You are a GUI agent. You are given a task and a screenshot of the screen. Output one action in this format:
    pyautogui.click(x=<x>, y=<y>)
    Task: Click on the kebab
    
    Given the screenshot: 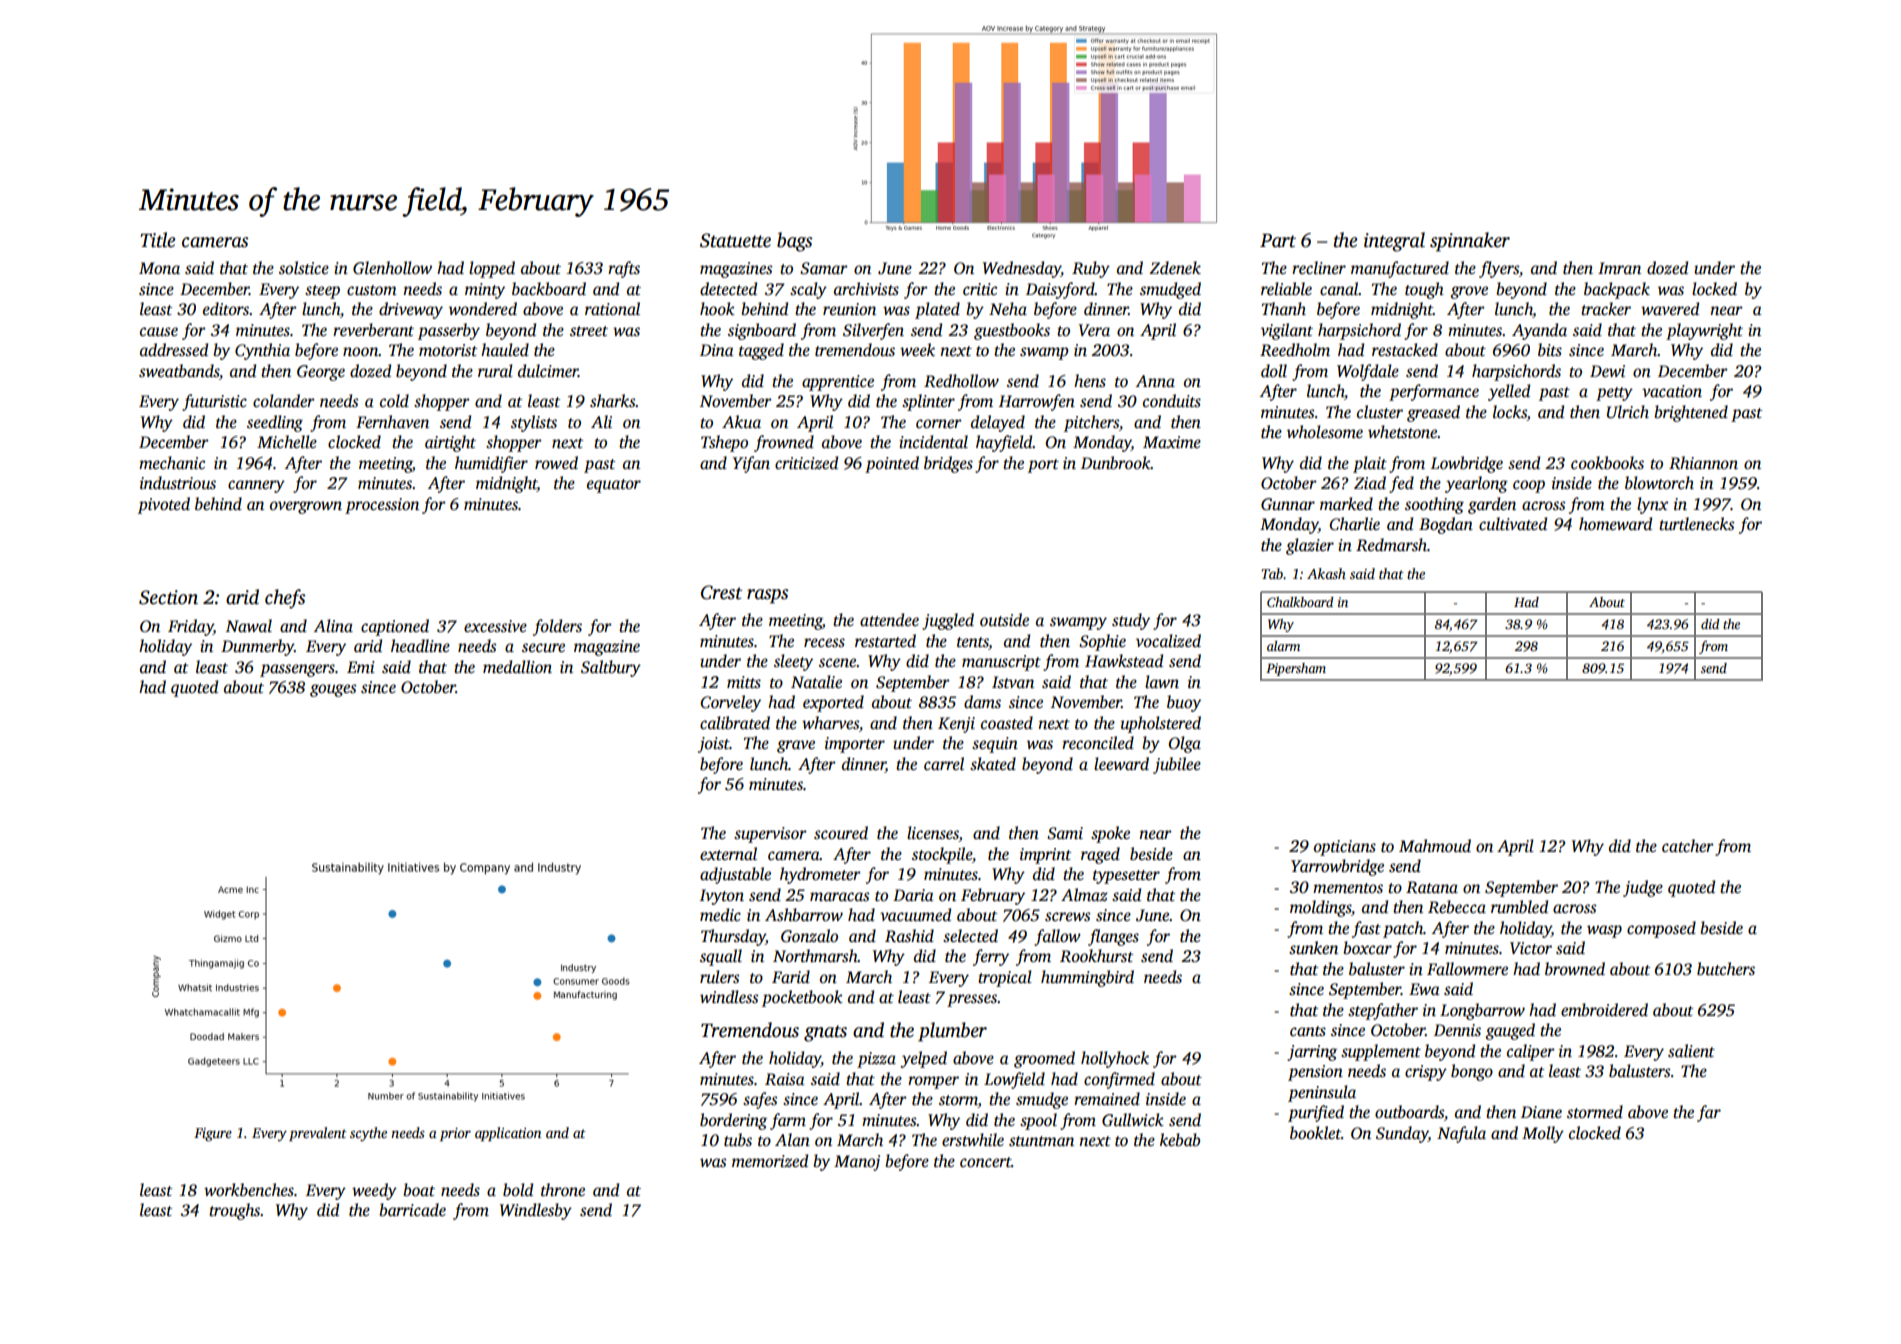 What is the action you would take?
    pyautogui.click(x=1180, y=1140)
